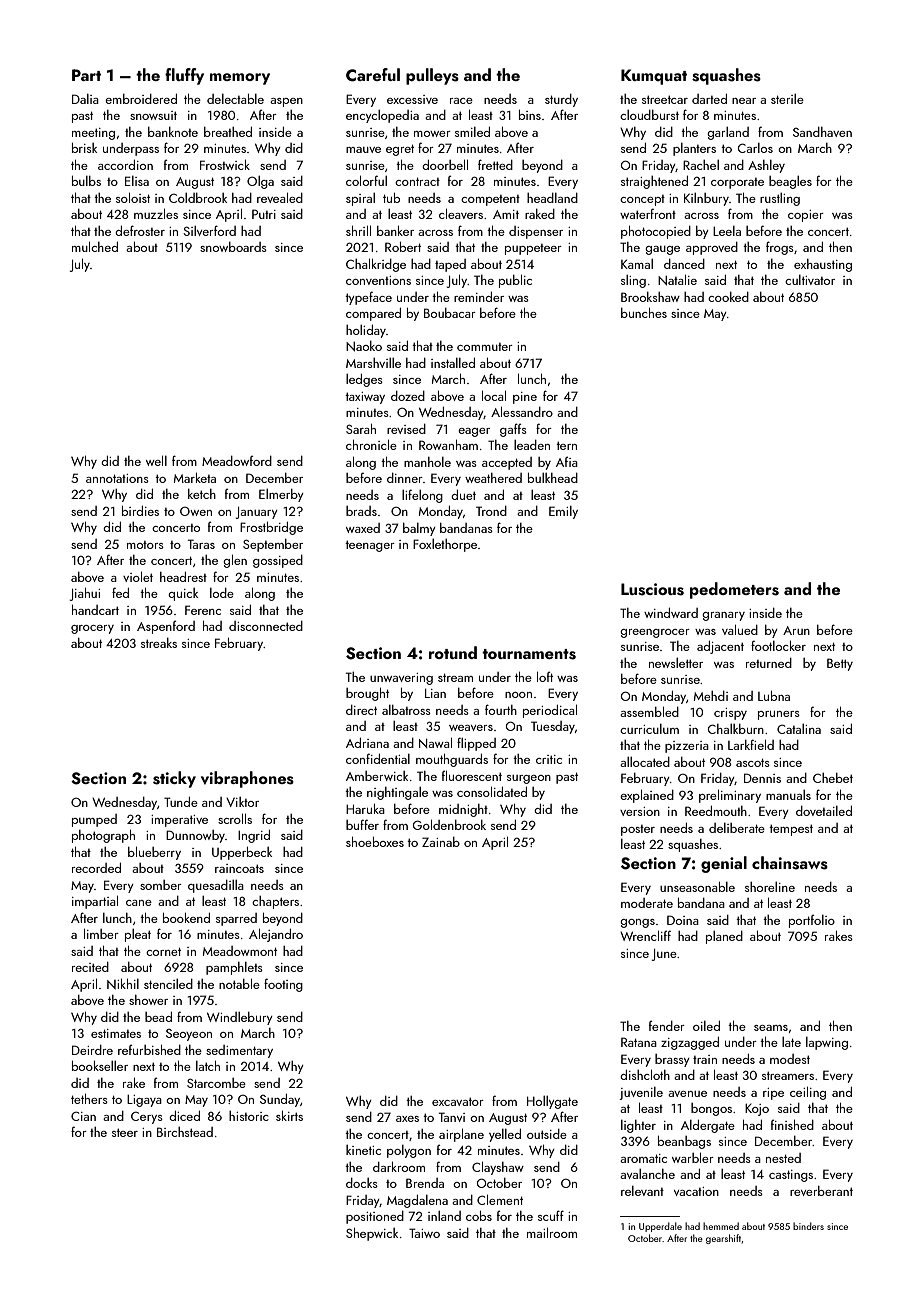 This screenshot has height=1308, width=924. Describe the element at coordinates (424, 1233) in the screenshot. I see `Taiwo` at that location.
